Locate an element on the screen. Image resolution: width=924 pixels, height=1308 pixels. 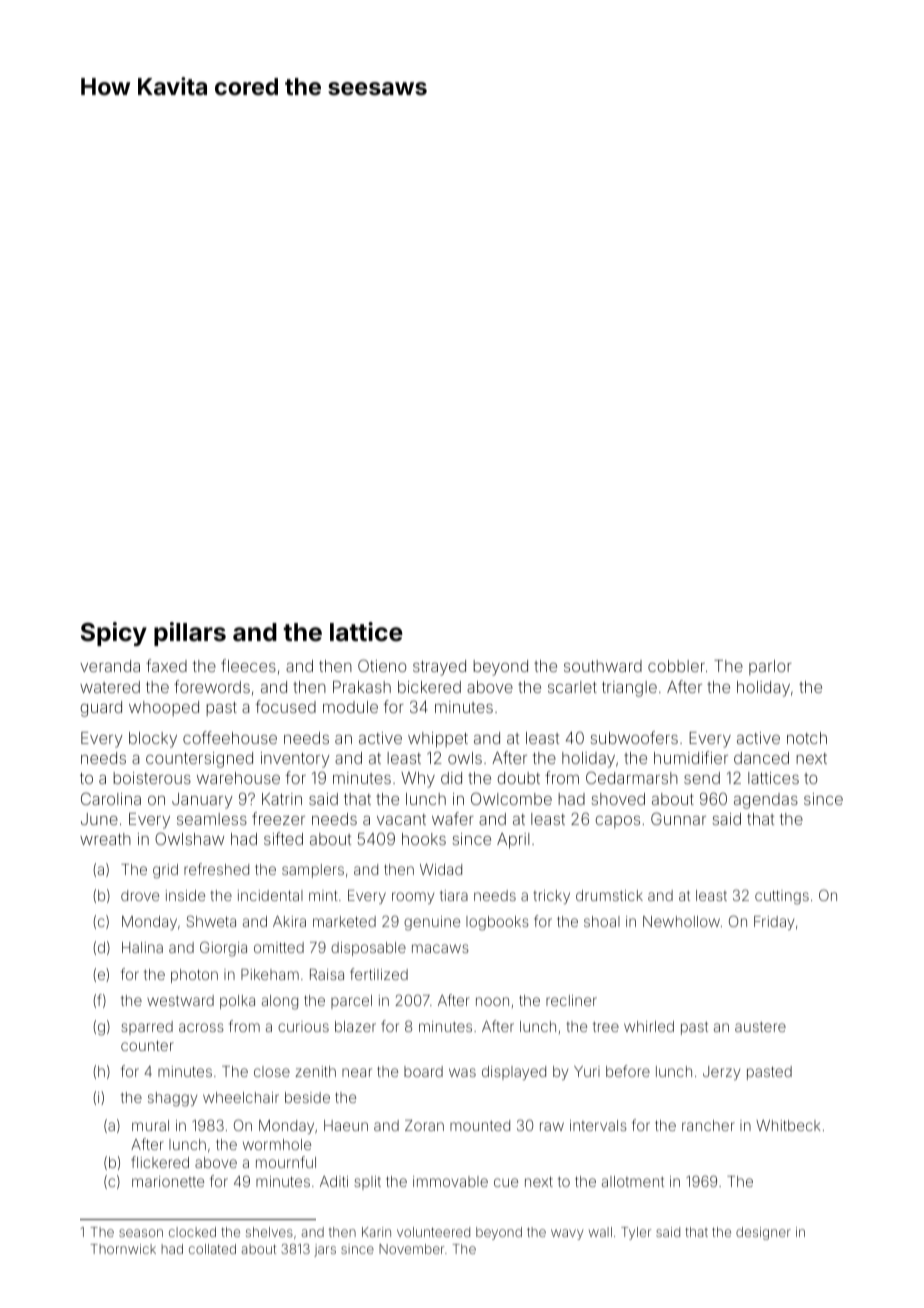
subwoofers is located at coordinates (634, 737).
